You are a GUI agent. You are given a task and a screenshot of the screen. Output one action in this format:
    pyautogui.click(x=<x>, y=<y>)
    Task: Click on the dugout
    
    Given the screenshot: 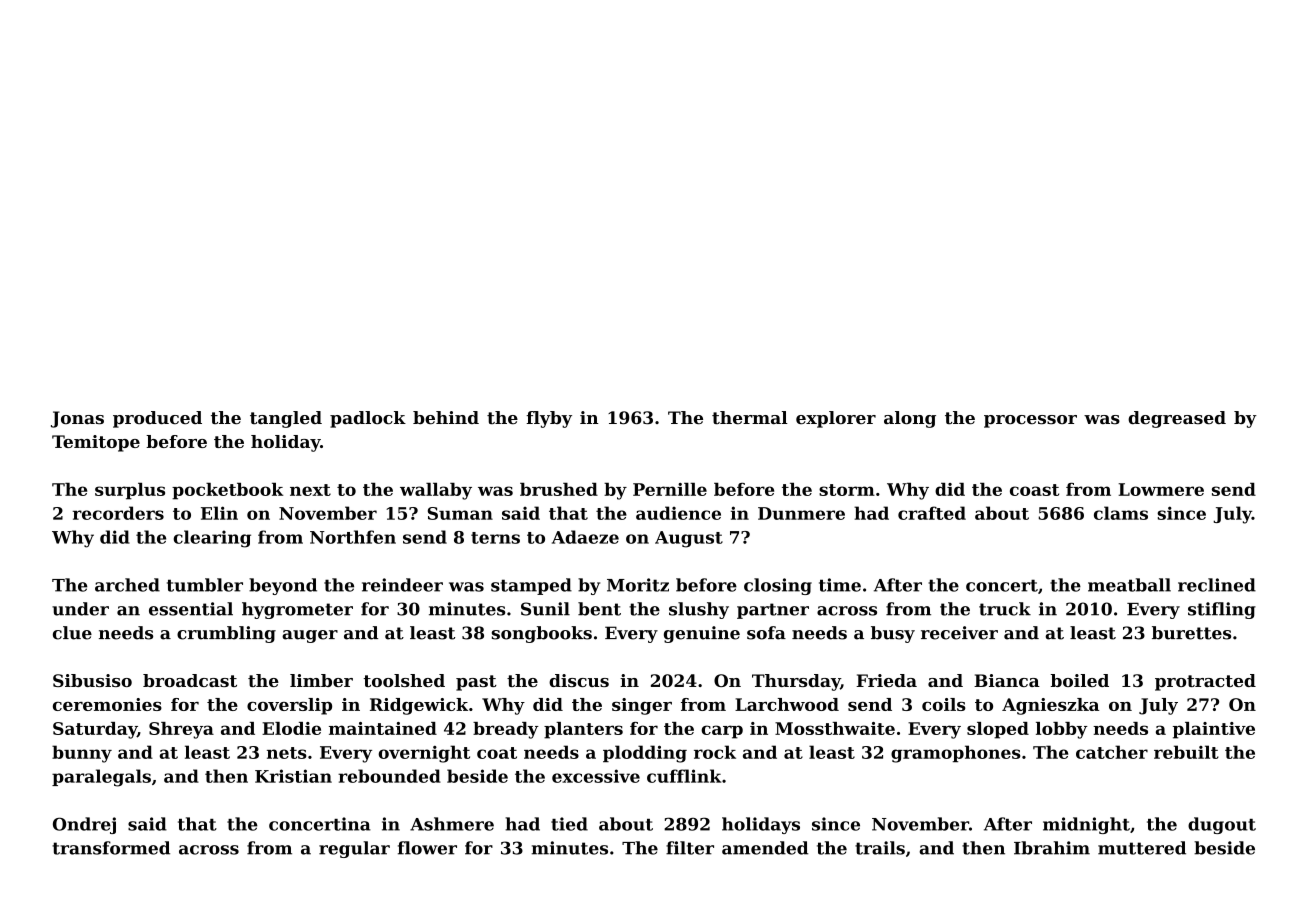 What is the action you would take?
    pyautogui.click(x=1222, y=825)
